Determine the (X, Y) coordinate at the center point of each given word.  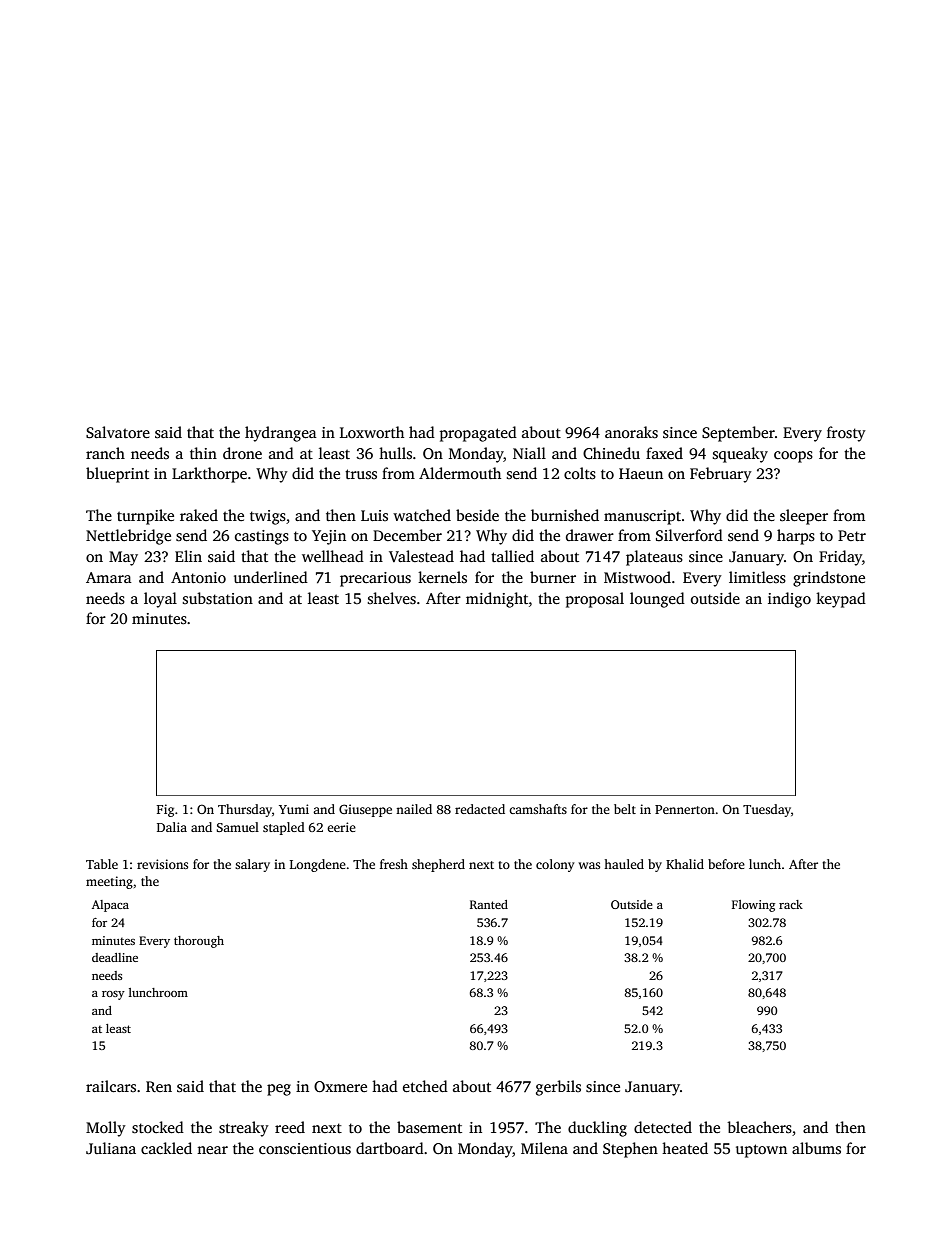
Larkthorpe (209, 475)
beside (477, 515)
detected (663, 1127)
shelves (392, 598)
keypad (841, 600)
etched (425, 1086)
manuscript (642, 517)
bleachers (759, 1127)
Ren (159, 1086)
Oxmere (340, 1087)
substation (218, 598)
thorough (199, 942)
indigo (789, 600)
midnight (497, 600)
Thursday (245, 810)
